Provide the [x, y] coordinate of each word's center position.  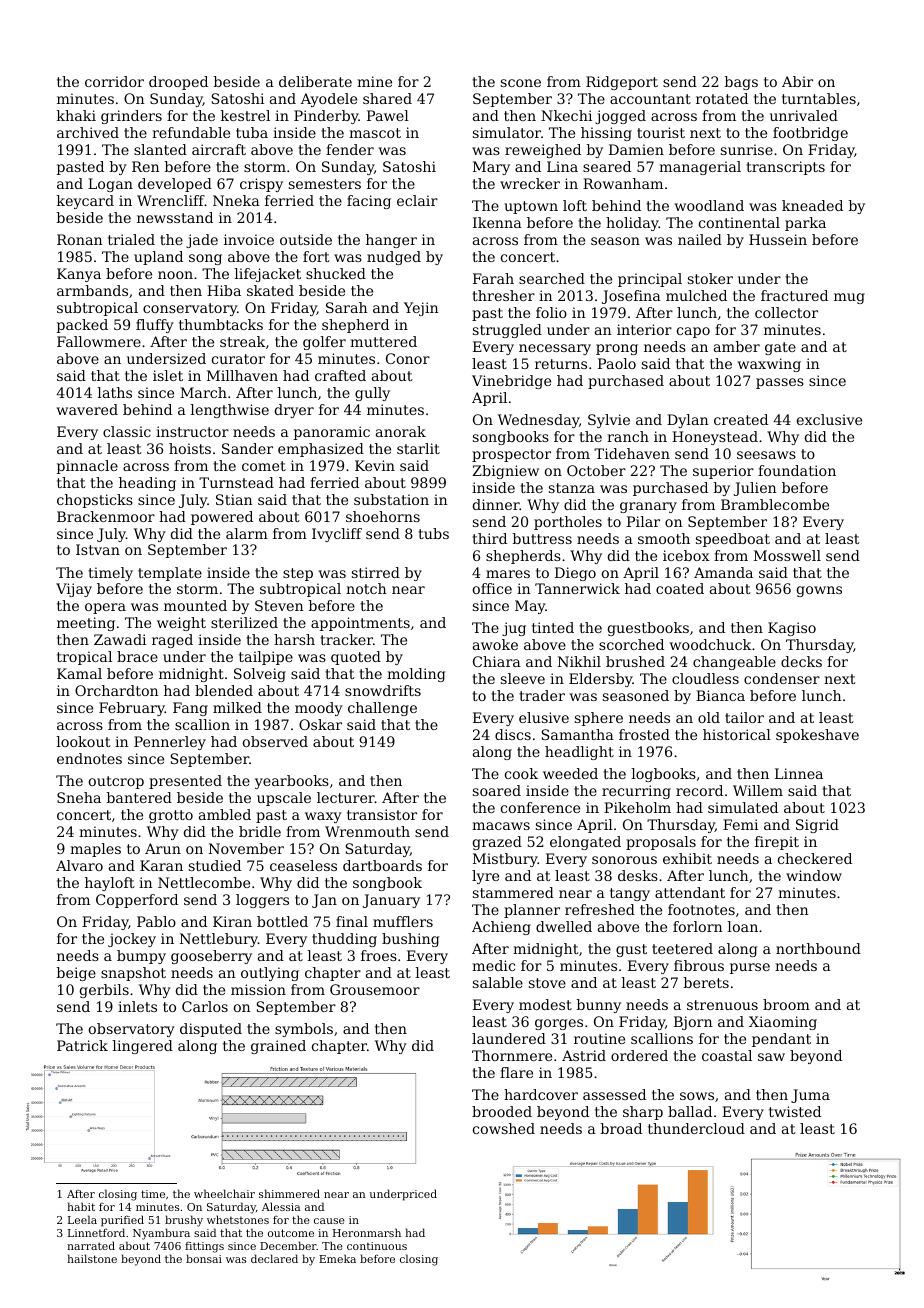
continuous [377, 1246]
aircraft [219, 149]
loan [743, 926]
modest [545, 1004]
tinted [553, 627]
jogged [620, 117]
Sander [247, 448]
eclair [417, 200]
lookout [84, 741]
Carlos [205, 1006]
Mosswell [787, 555]
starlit [418, 448]
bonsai [204, 1258]
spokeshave [817, 736]
